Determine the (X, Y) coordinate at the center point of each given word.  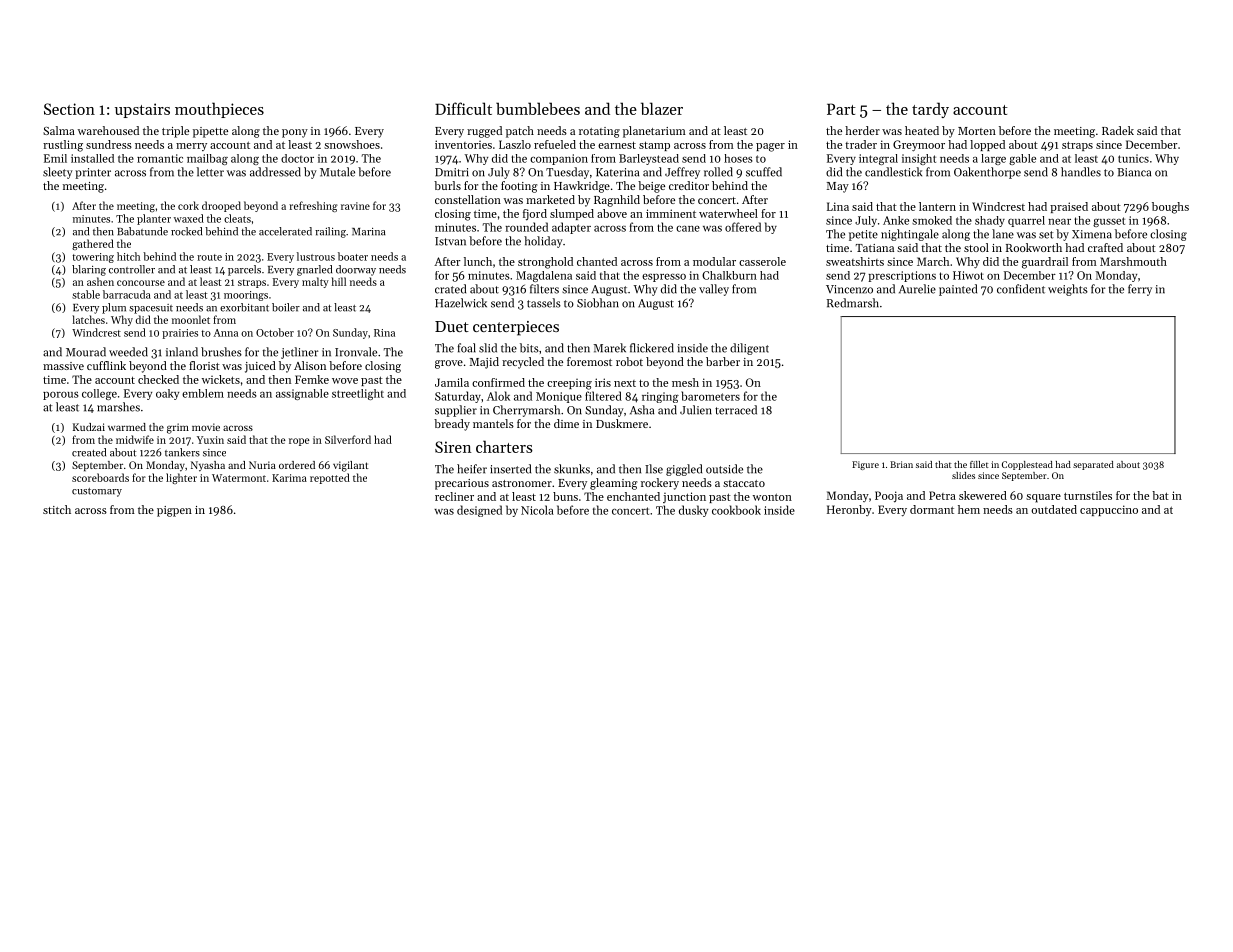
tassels (544, 303)
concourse (141, 283)
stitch (57, 509)
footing (519, 187)
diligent (749, 349)
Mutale (337, 172)
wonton (772, 497)
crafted (1105, 247)
